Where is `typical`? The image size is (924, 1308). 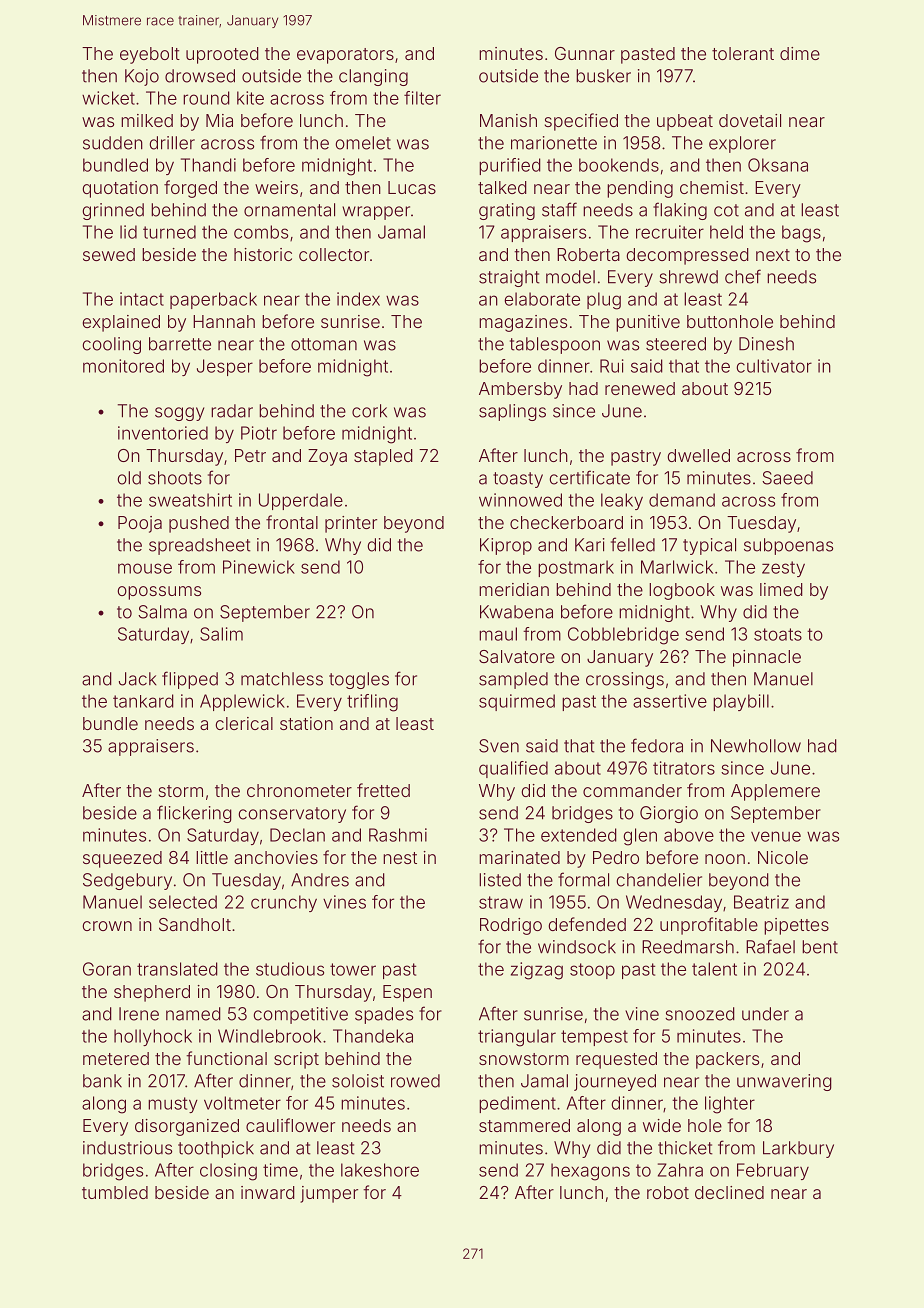
typical is located at coordinates (709, 546).
